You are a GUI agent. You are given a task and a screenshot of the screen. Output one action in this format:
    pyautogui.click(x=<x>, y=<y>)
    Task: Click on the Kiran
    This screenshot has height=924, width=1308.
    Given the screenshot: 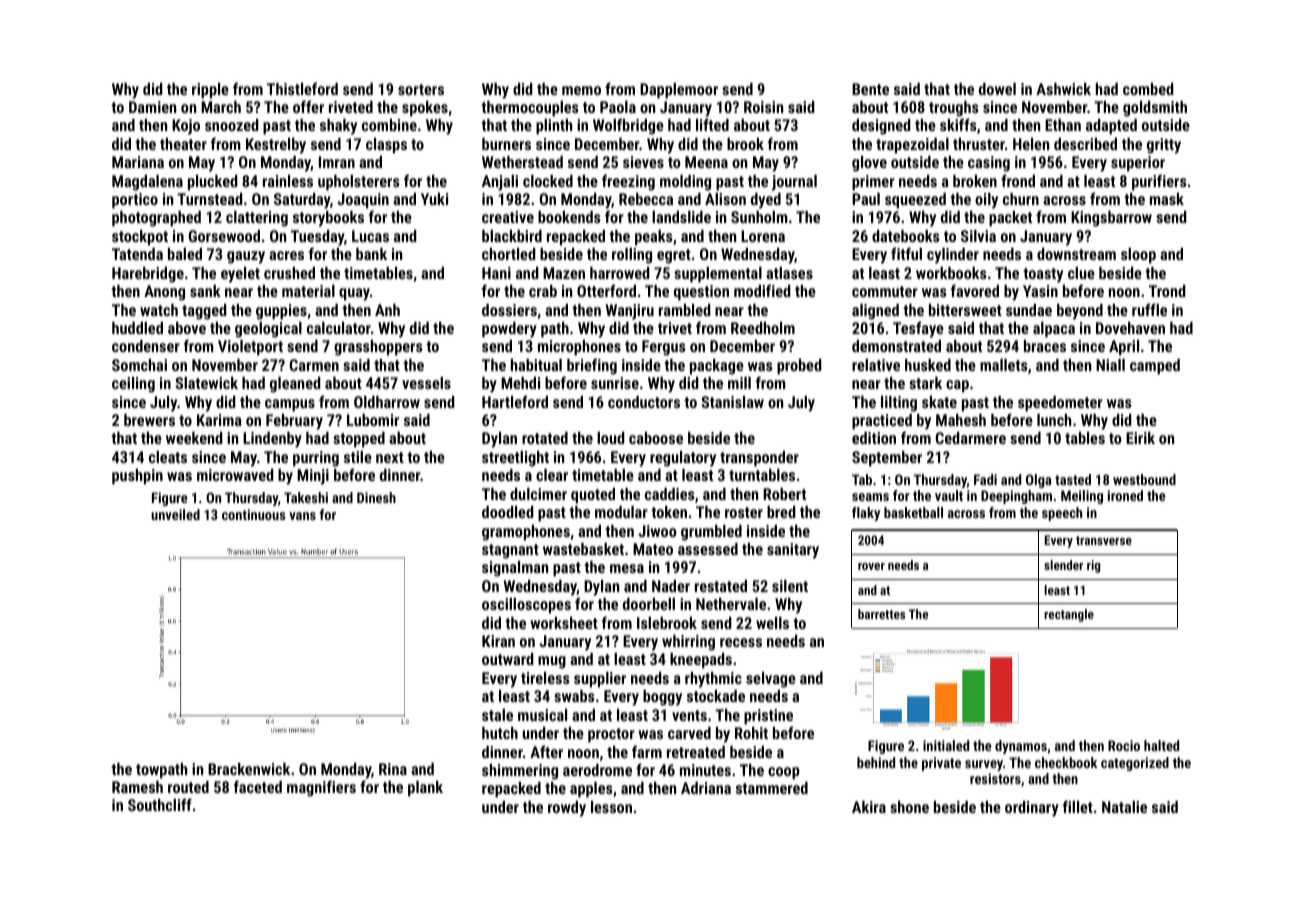 What is the action you would take?
    pyautogui.click(x=498, y=641)
